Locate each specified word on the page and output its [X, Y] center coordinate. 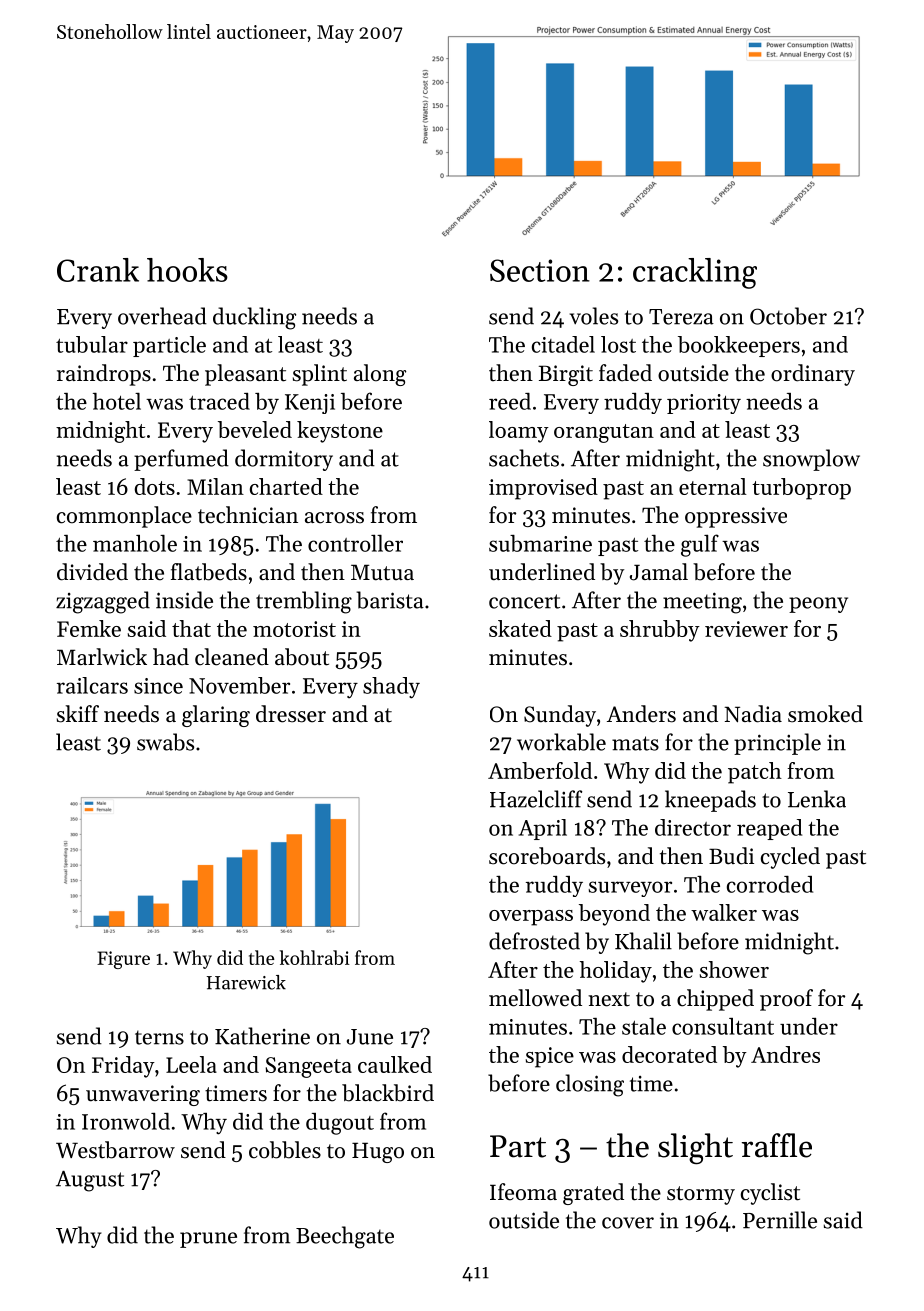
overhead [162, 316]
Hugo [378, 1152]
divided [92, 572]
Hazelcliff [536, 799]
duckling [254, 318]
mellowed [535, 998]
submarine [540, 543]
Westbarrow [115, 1150]
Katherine [262, 1036]
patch [755, 773]
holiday [616, 972]
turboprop [801, 489]
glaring [216, 716]
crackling [695, 273]
